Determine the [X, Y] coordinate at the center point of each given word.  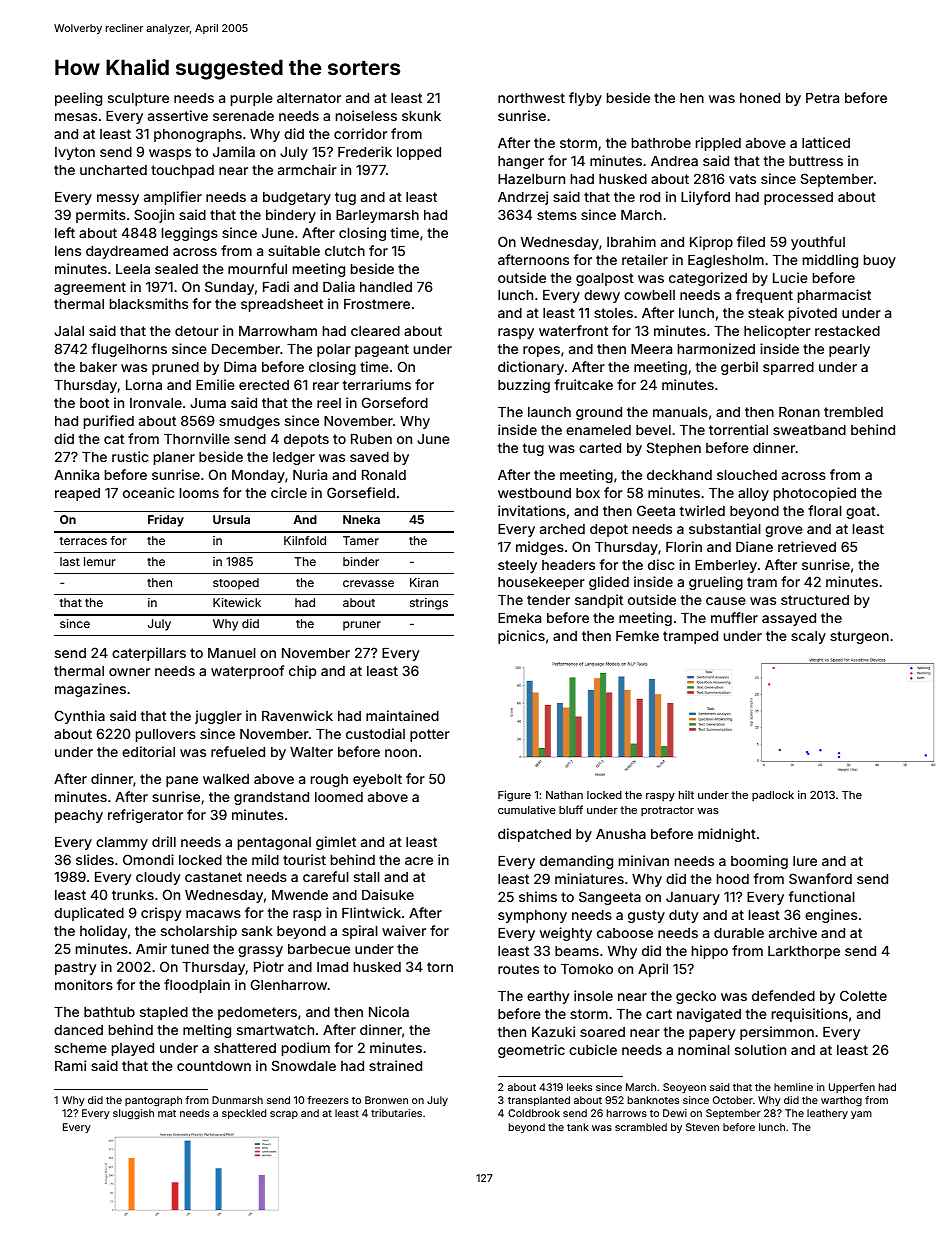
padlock [773, 796]
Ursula [231, 519]
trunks [133, 895]
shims [538, 896]
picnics [521, 637]
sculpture [138, 99]
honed [760, 98]
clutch [345, 251]
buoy [880, 261]
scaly [808, 637]
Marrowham [278, 331]
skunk [421, 116]
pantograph [153, 1101]
